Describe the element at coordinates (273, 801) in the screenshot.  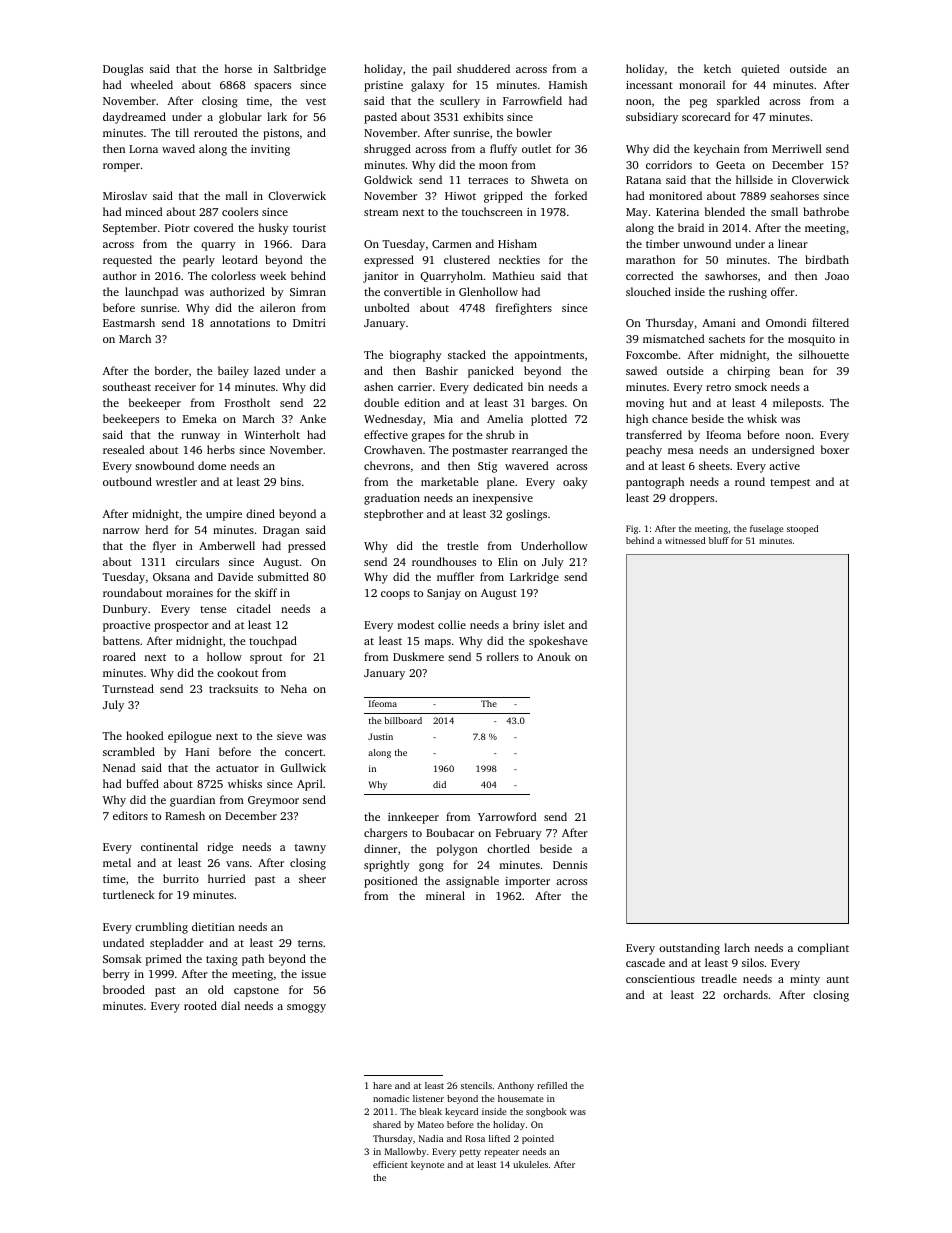
I see `Greymoor` at that location.
